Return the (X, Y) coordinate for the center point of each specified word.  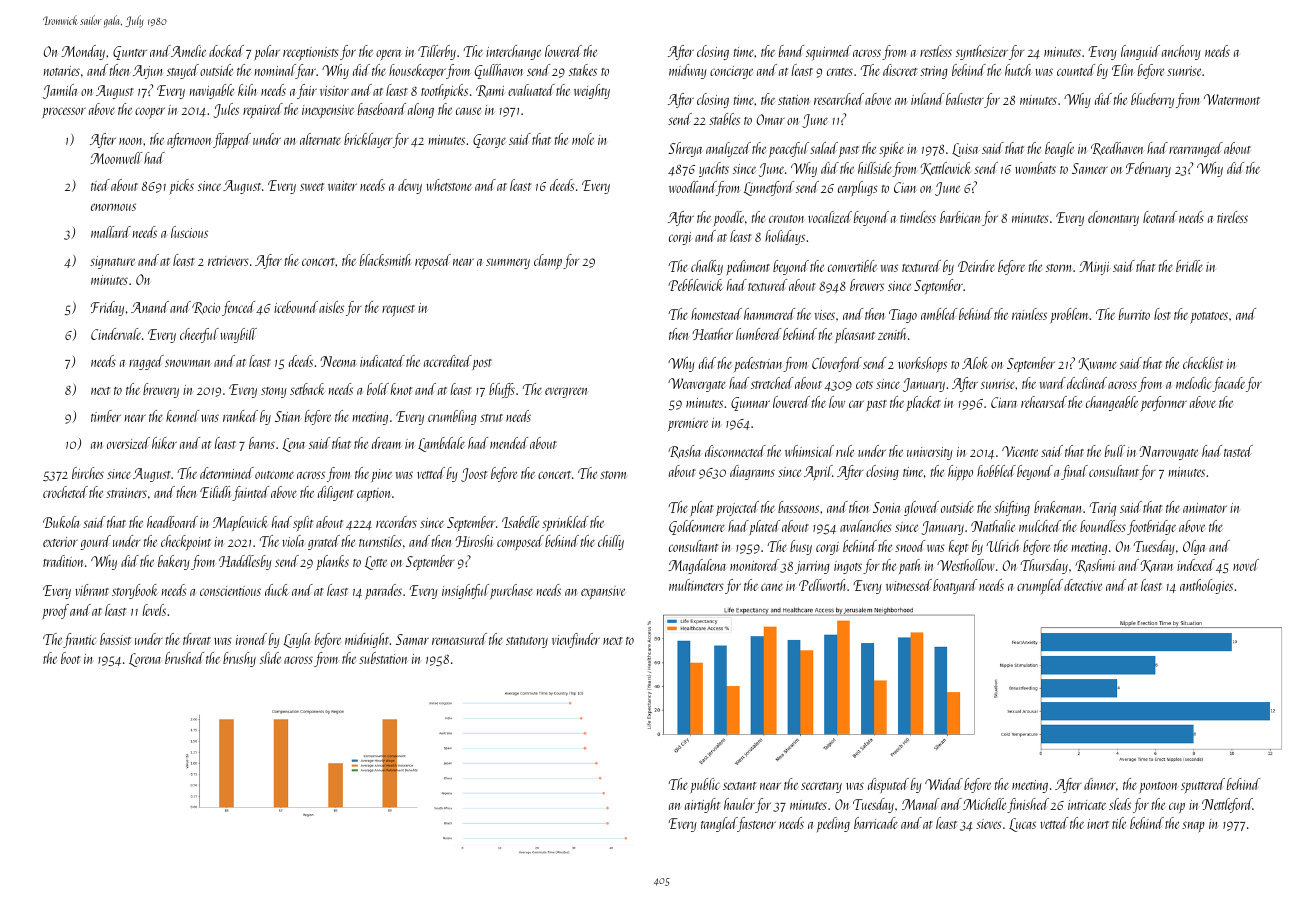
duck (277, 590)
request (398, 311)
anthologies (1206, 586)
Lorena (145, 660)
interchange (513, 52)
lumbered (758, 334)
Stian (288, 416)
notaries (62, 71)
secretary (821, 787)
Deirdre (976, 266)
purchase (511, 591)
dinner (1100, 784)
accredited (448, 361)
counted (1076, 70)
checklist (1203, 363)
